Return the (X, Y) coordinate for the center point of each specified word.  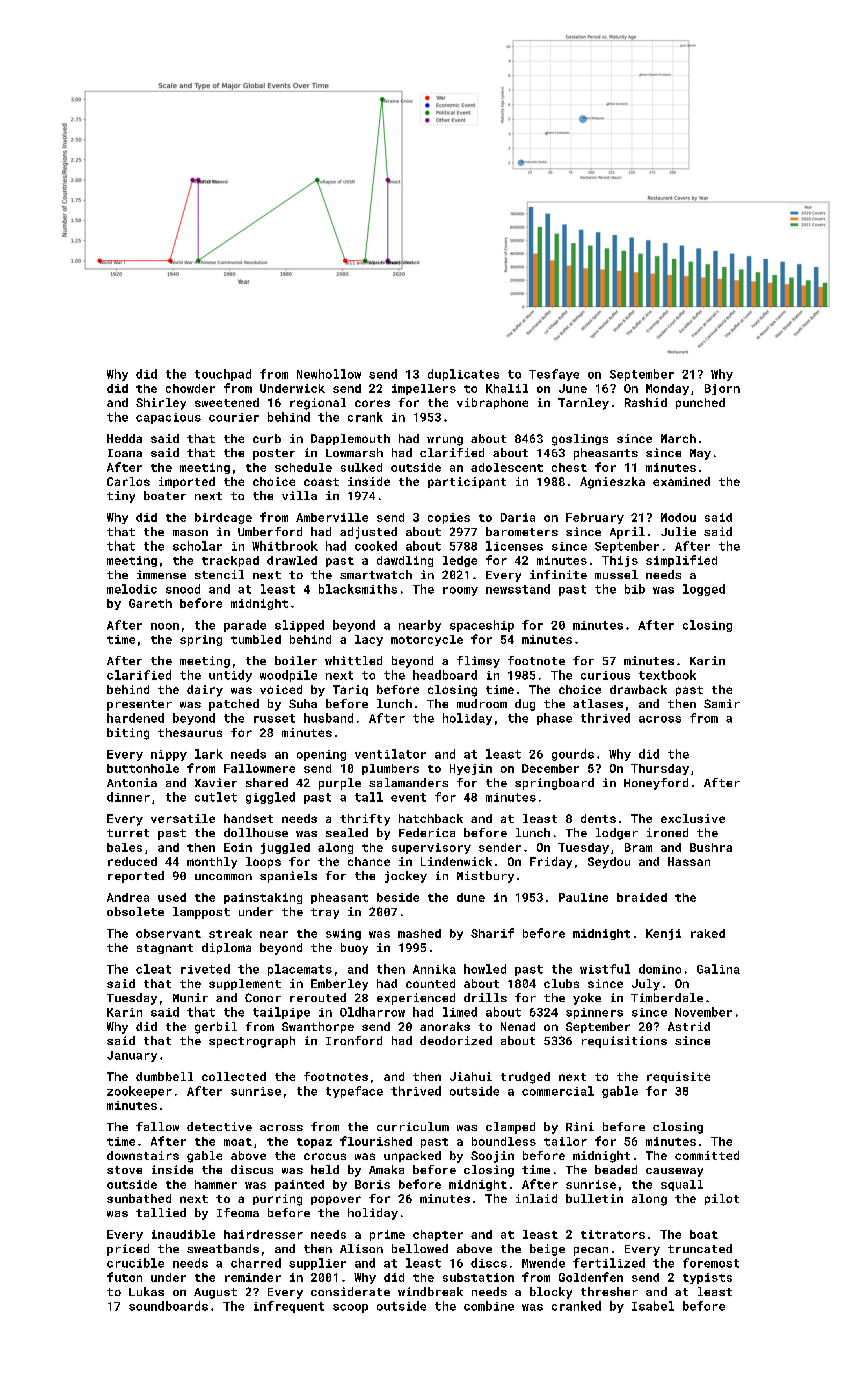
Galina (718, 969)
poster (274, 454)
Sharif (492, 933)
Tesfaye (554, 375)
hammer (216, 1184)
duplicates (463, 375)
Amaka (386, 1169)
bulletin (594, 1198)
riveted (205, 969)
